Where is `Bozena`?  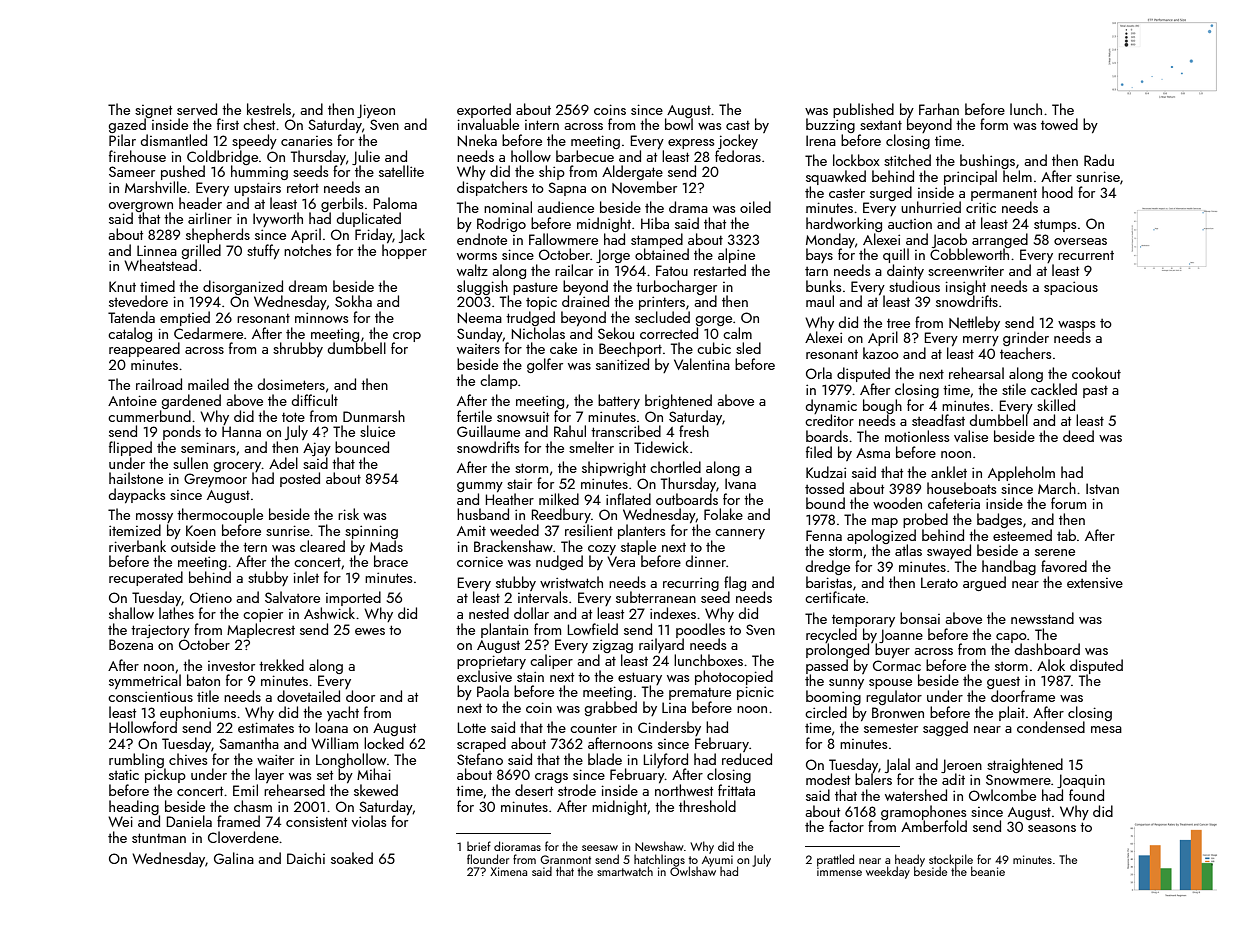 Bozena is located at coordinates (131, 644).
